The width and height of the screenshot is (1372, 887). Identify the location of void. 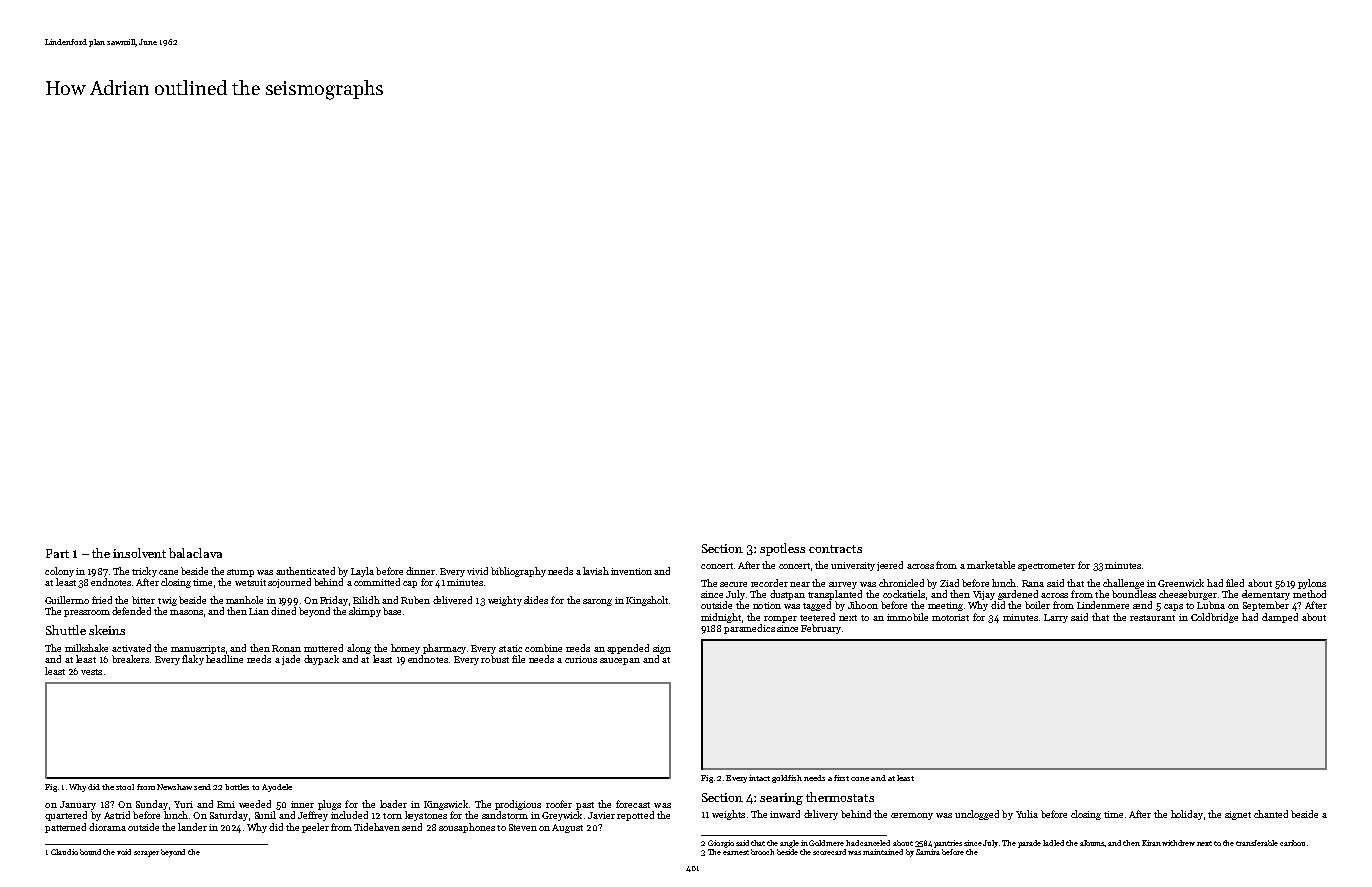
(124, 852).
